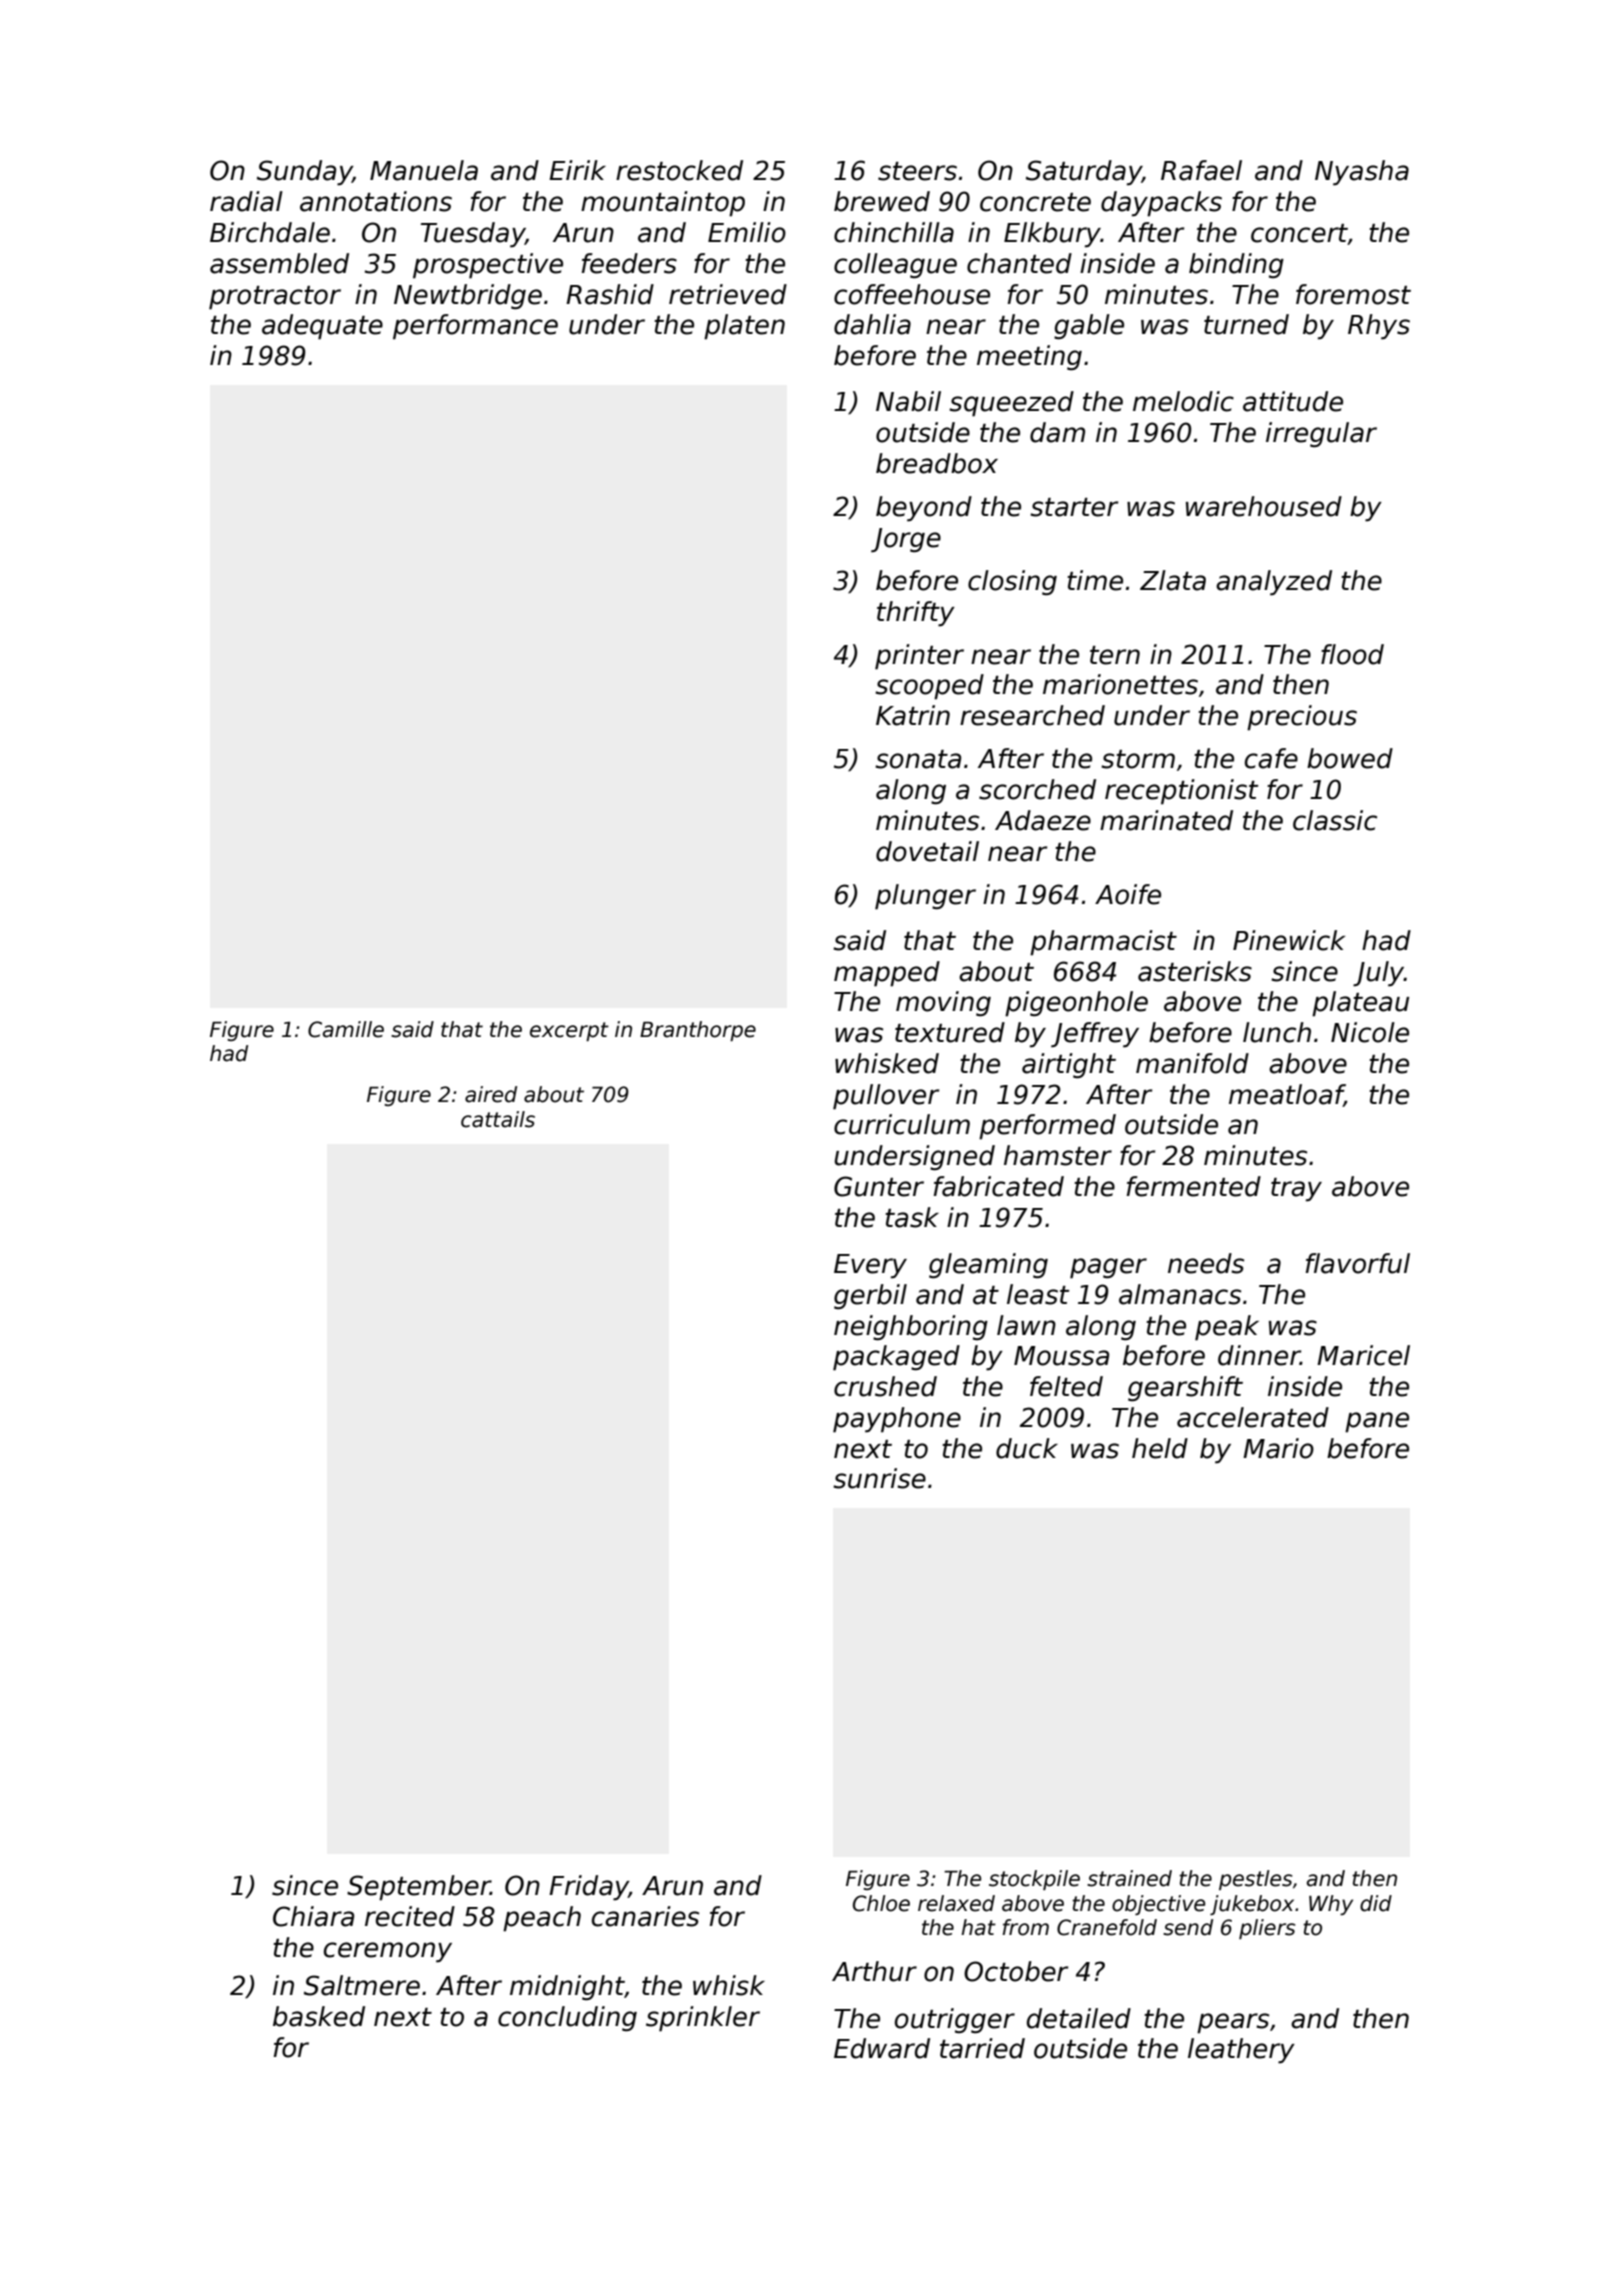 The width and height of the screenshot is (1620, 2292). What do you see at coordinates (870, 1266) in the screenshot?
I see `Every` at bounding box center [870, 1266].
